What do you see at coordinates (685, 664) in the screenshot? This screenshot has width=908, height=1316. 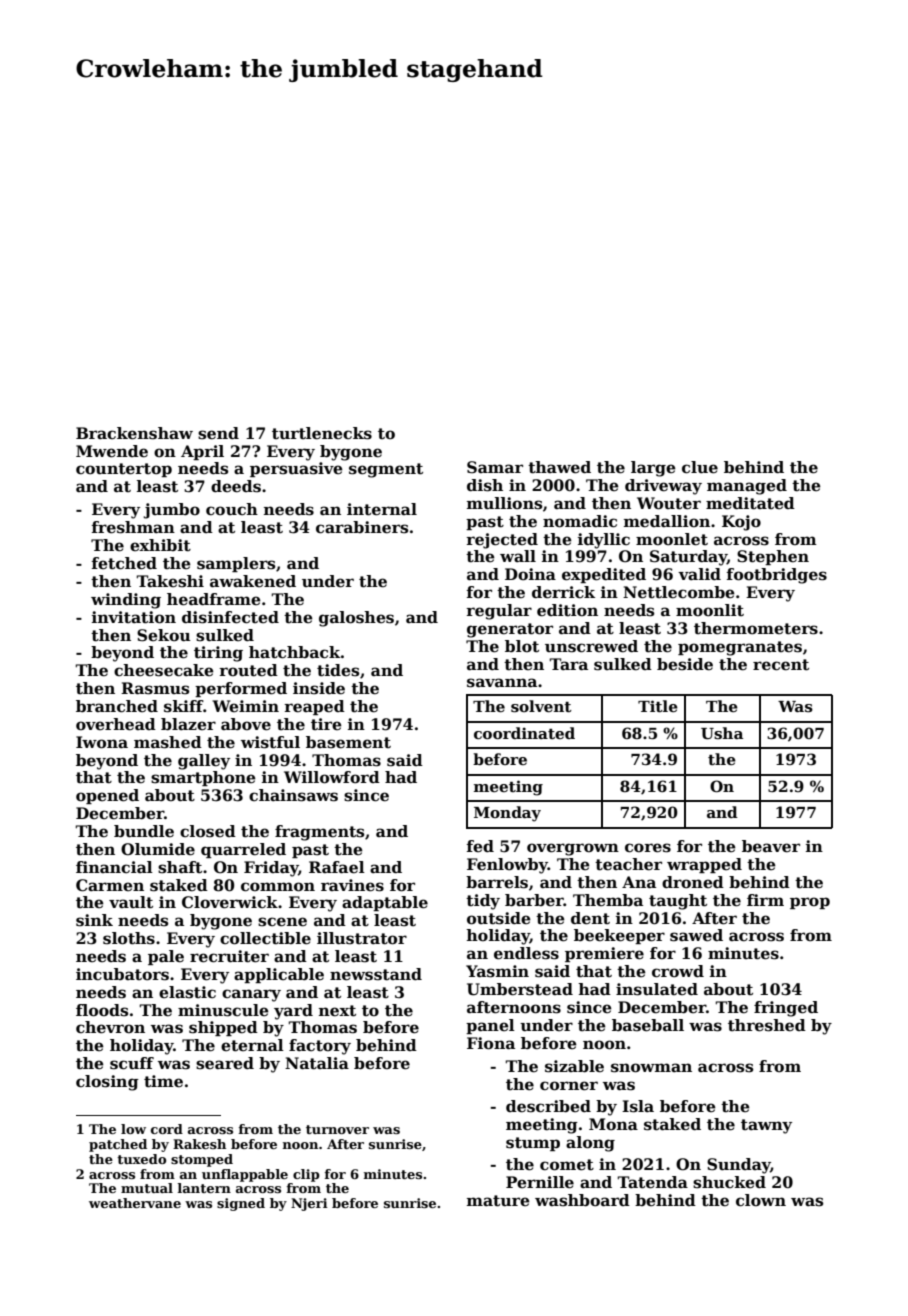 I see `beside` at bounding box center [685, 664].
